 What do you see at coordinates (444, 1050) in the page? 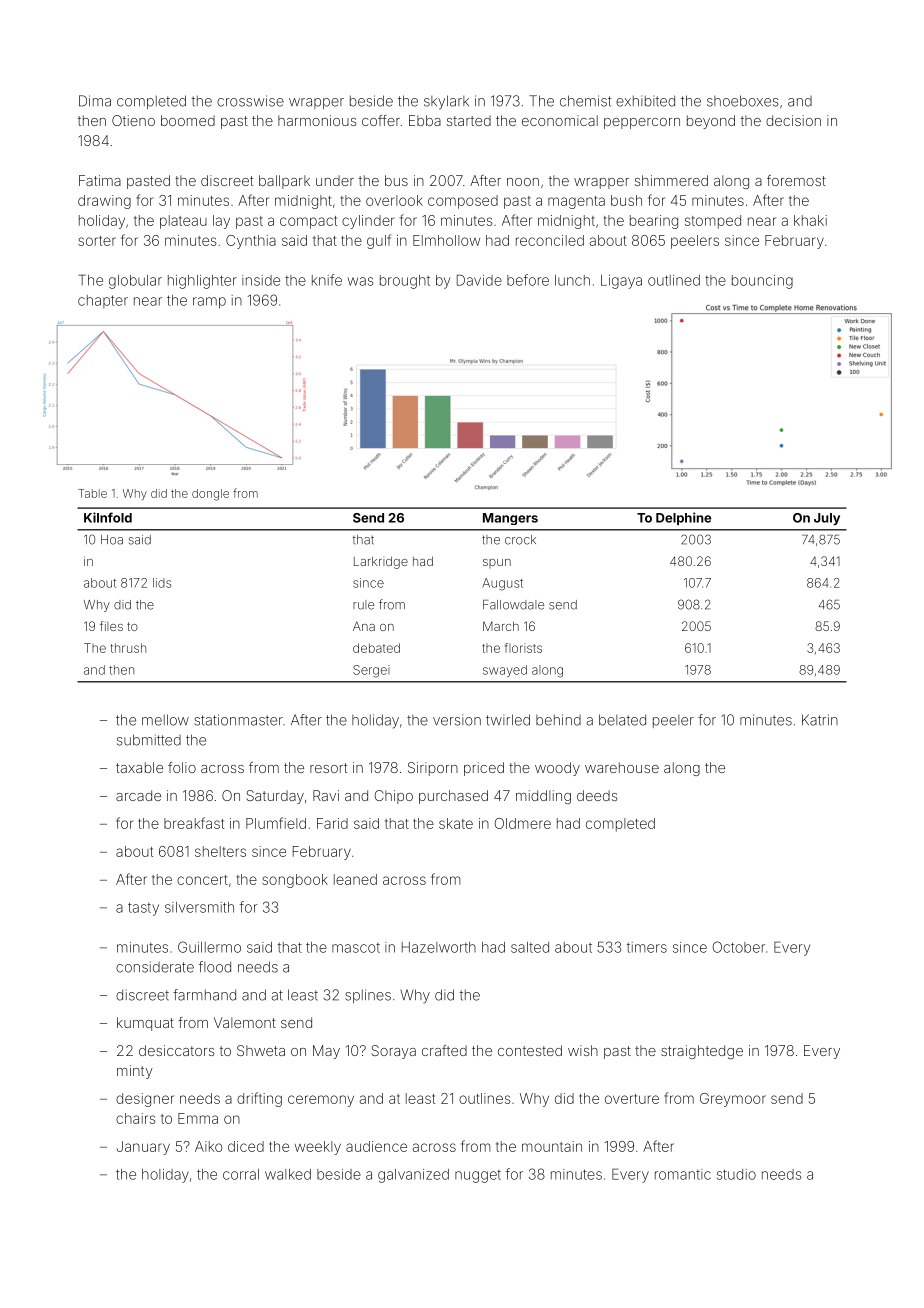
I see `crafted` at bounding box center [444, 1050].
